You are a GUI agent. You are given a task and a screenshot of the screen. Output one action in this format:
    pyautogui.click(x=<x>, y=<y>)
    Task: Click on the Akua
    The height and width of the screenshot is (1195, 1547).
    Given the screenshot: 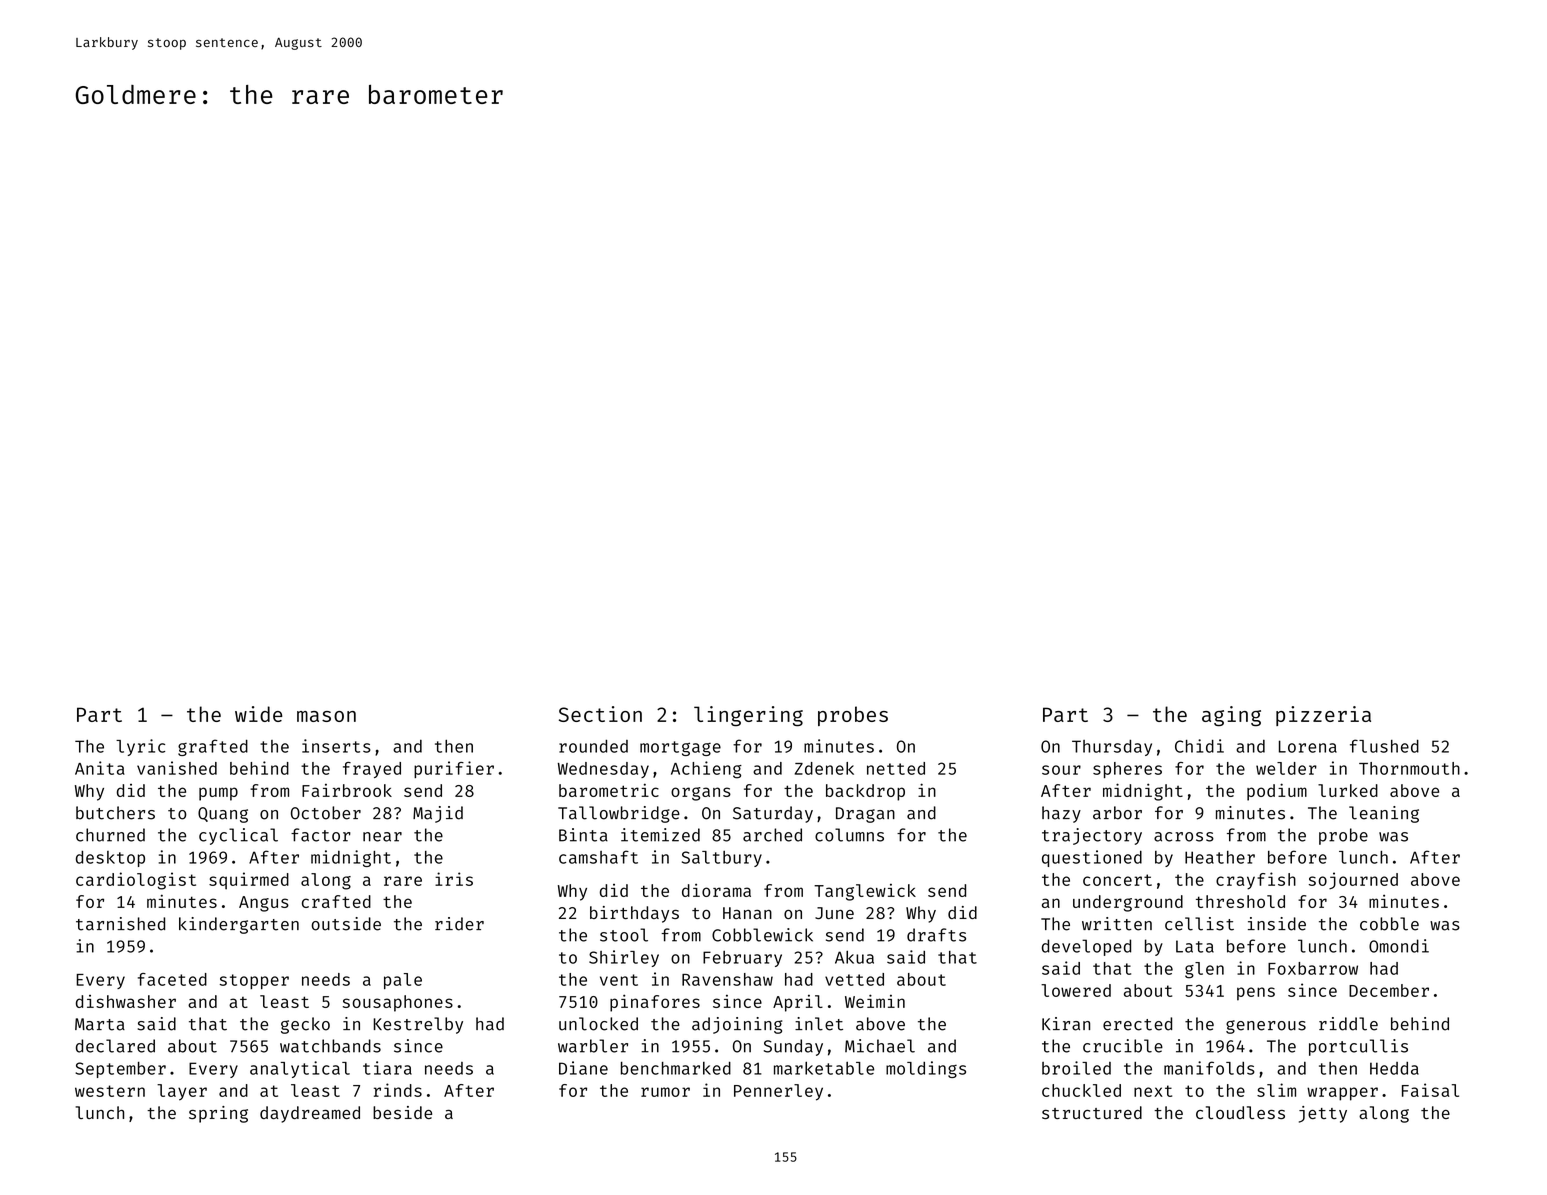 What is the action you would take?
    pyautogui.click(x=854, y=957)
